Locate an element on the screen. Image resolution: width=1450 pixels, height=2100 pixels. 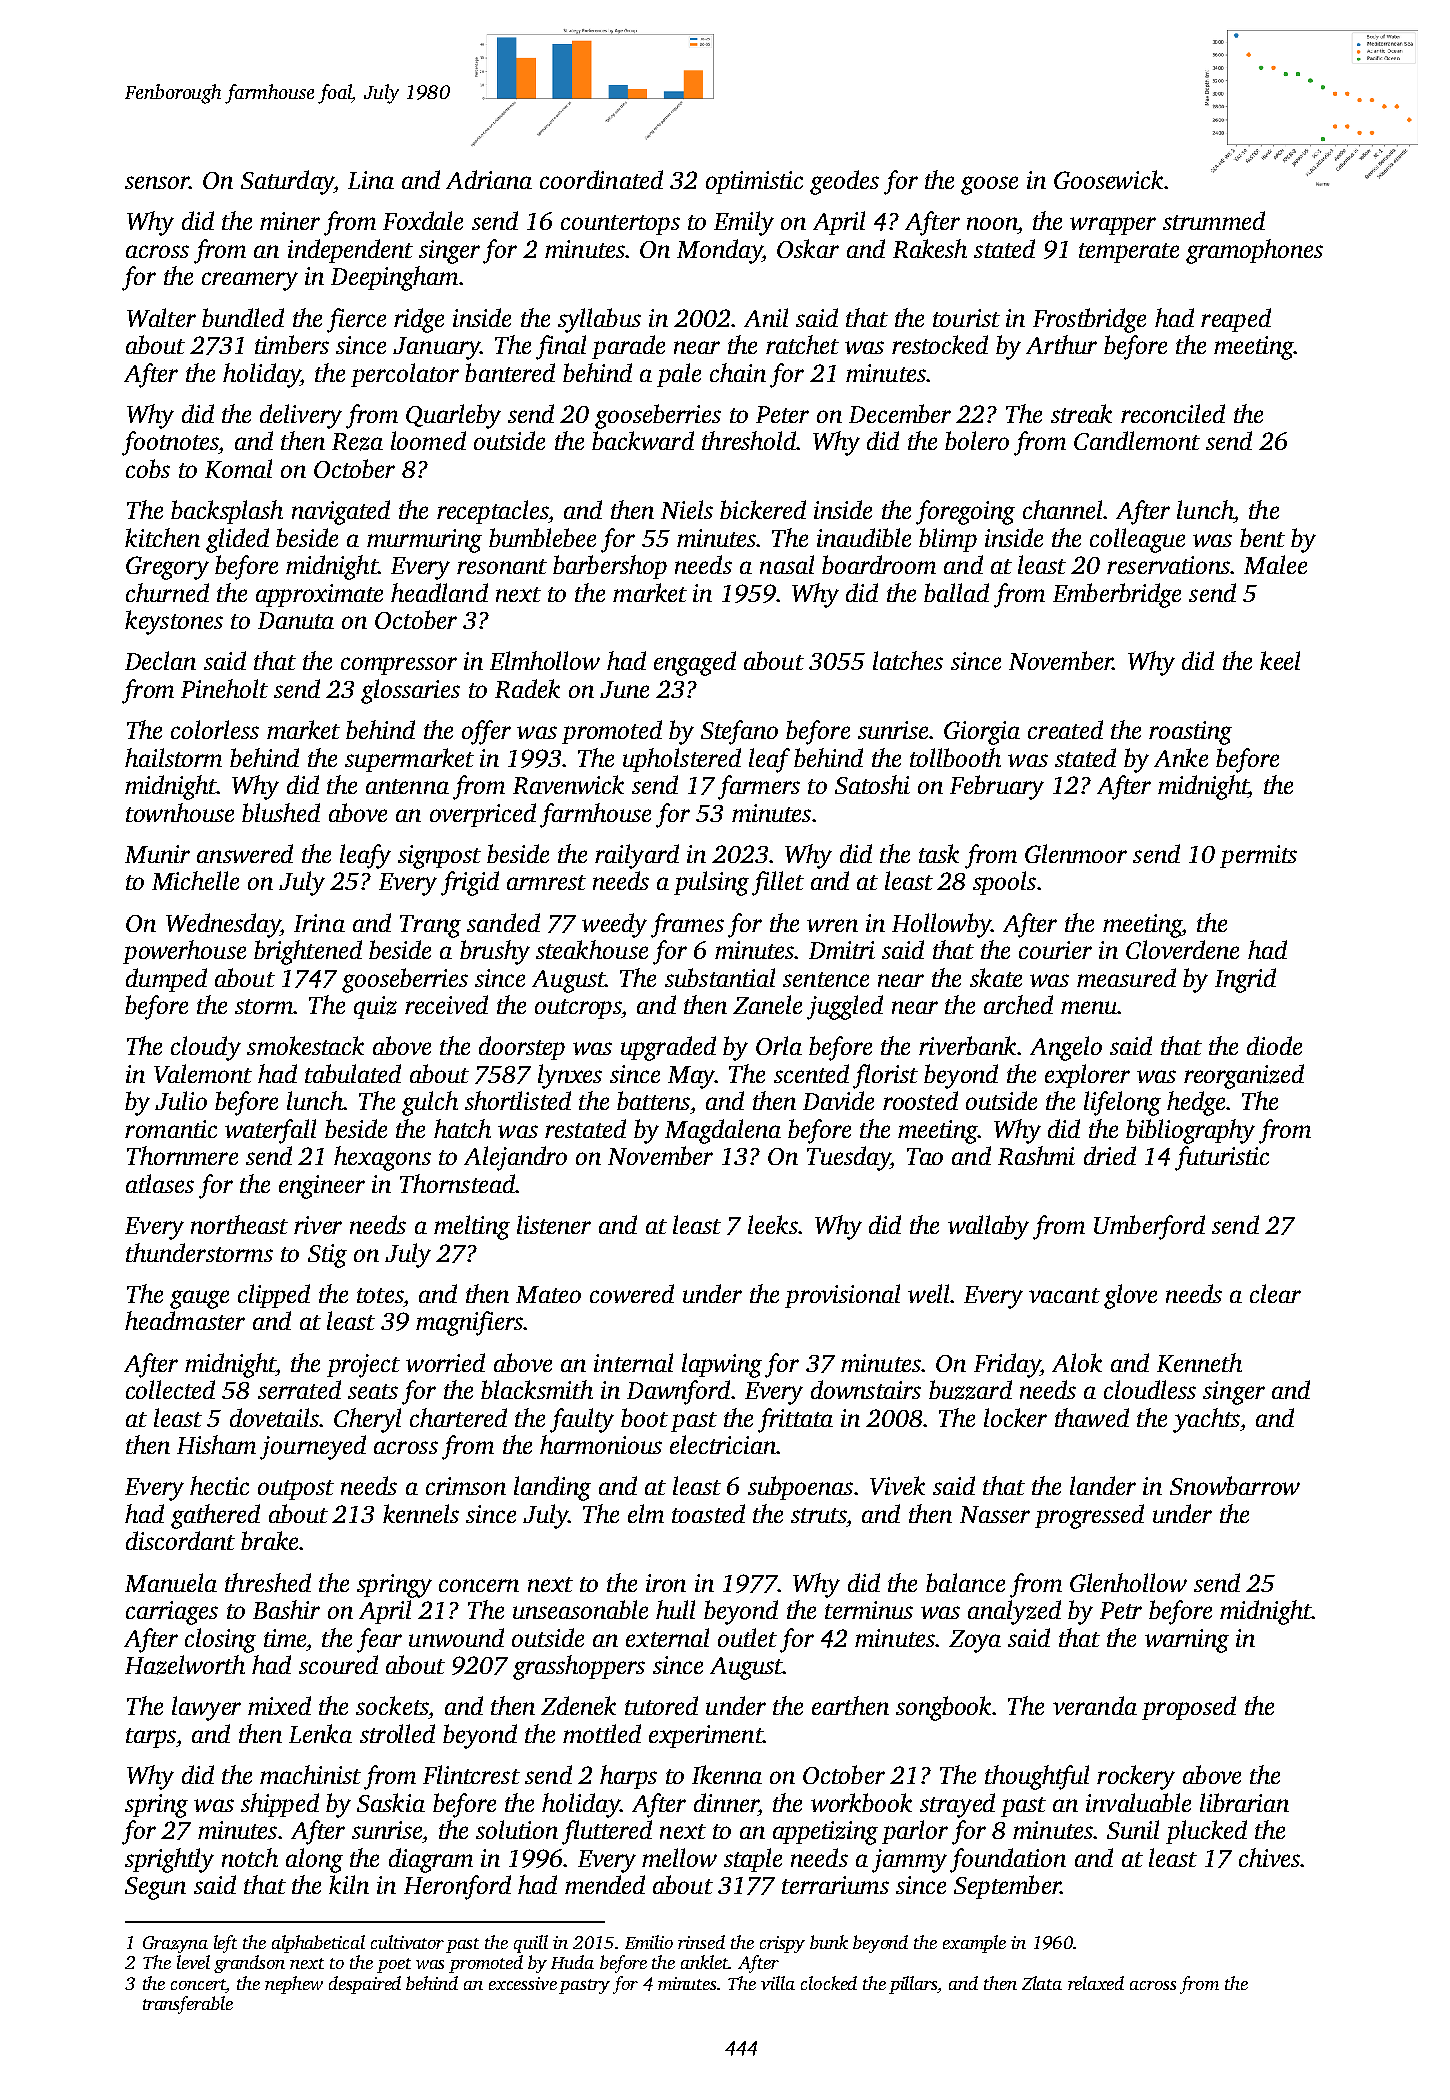
Lina is located at coordinates (371, 180).
